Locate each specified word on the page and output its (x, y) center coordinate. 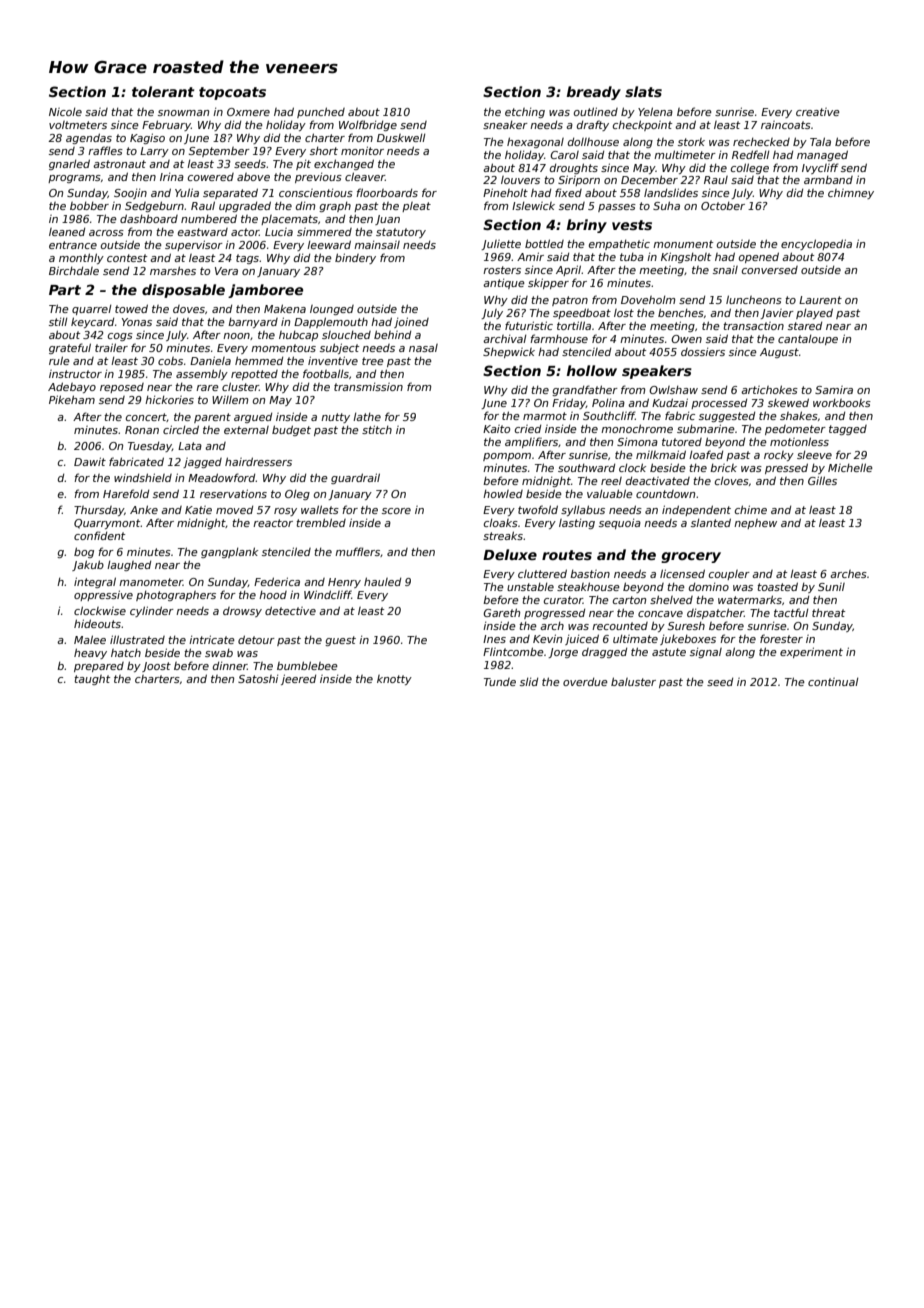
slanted (711, 522)
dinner (230, 666)
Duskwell (401, 138)
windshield (143, 477)
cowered (211, 177)
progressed (554, 614)
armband (828, 180)
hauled (382, 581)
